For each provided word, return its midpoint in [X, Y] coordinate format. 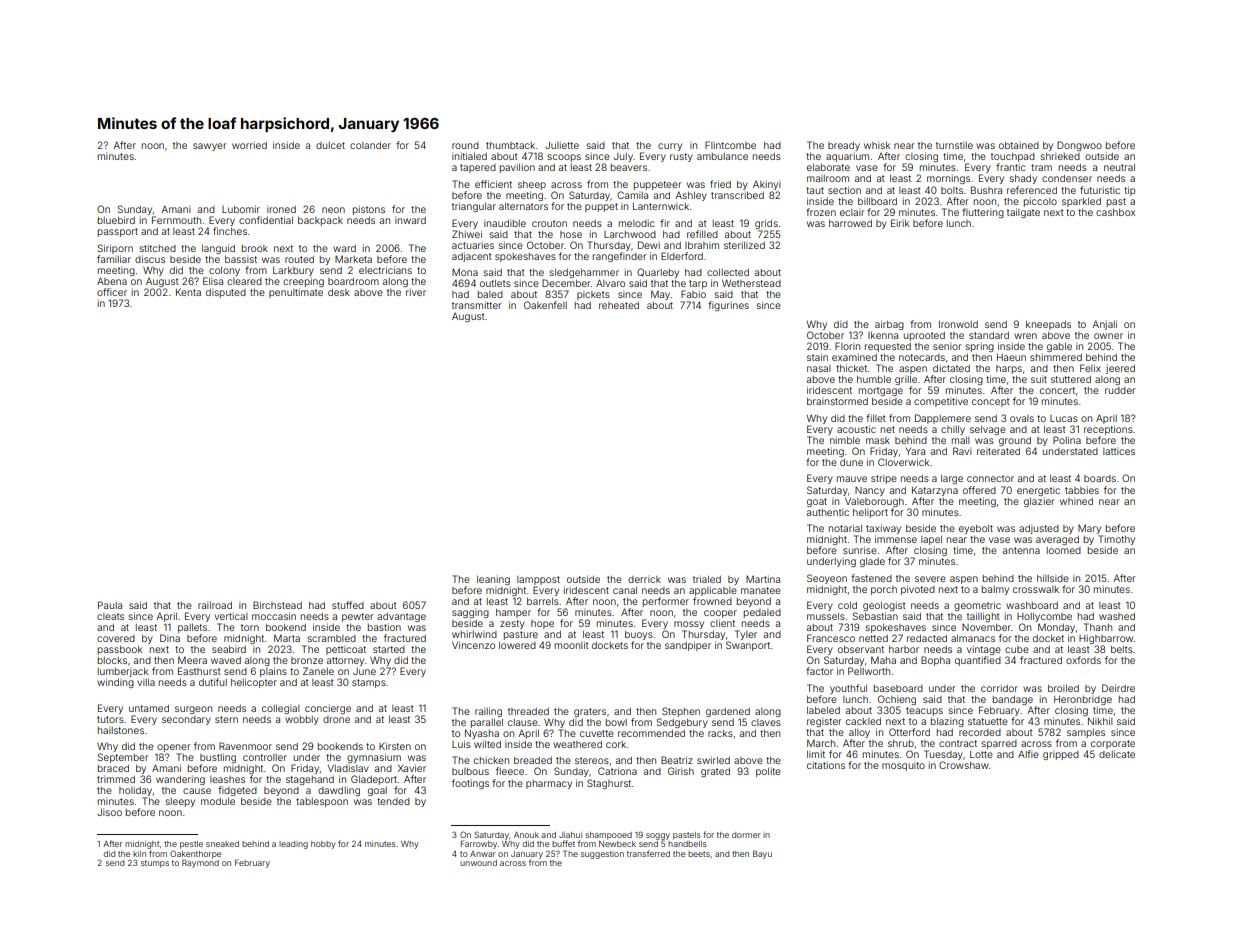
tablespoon [322, 802]
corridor [999, 688]
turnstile [954, 145]
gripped [1061, 755]
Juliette [562, 145]
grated [715, 772]
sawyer [210, 147]
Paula [110, 605]
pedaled [762, 613]
